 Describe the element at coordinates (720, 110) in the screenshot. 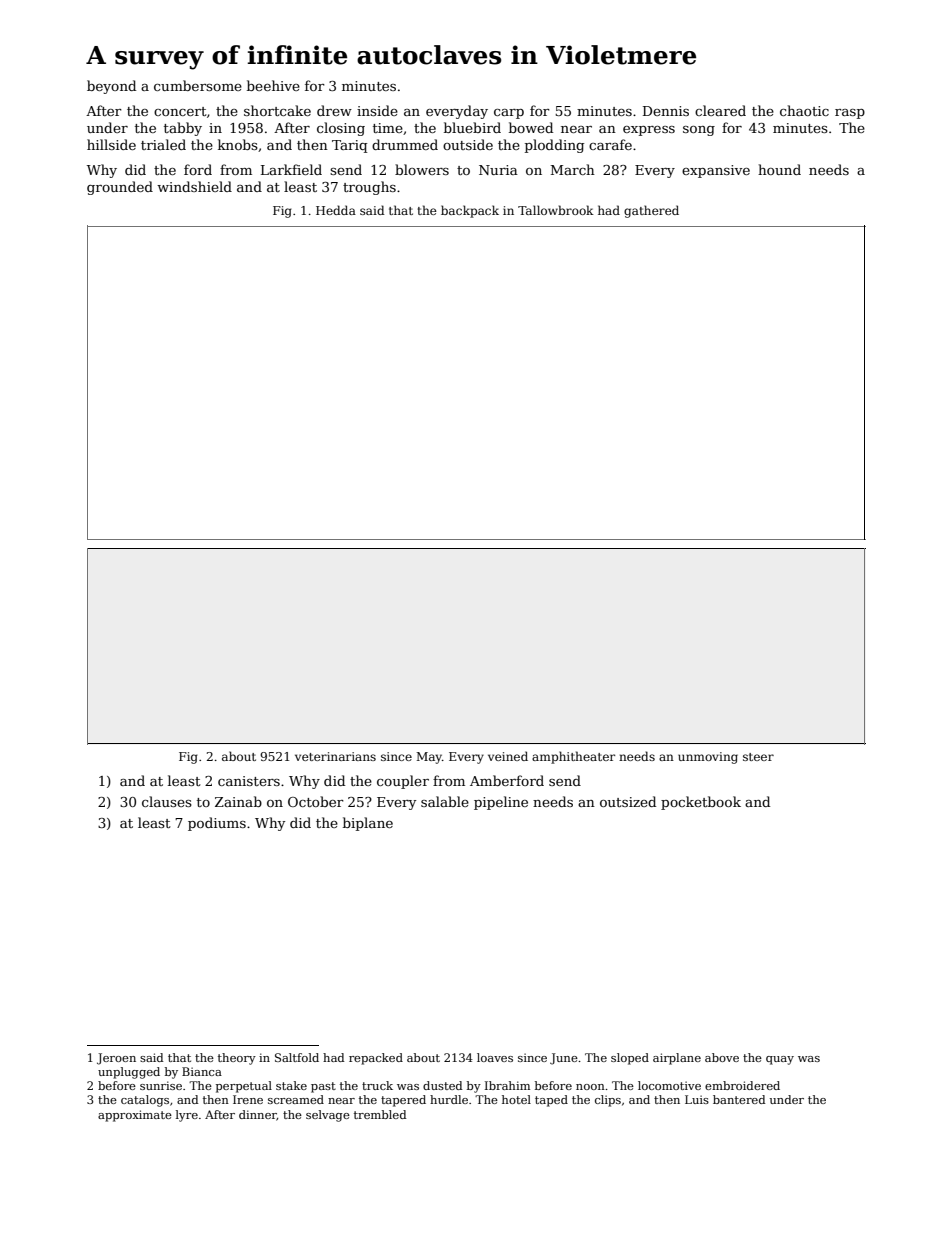

I see `cleared` at that location.
